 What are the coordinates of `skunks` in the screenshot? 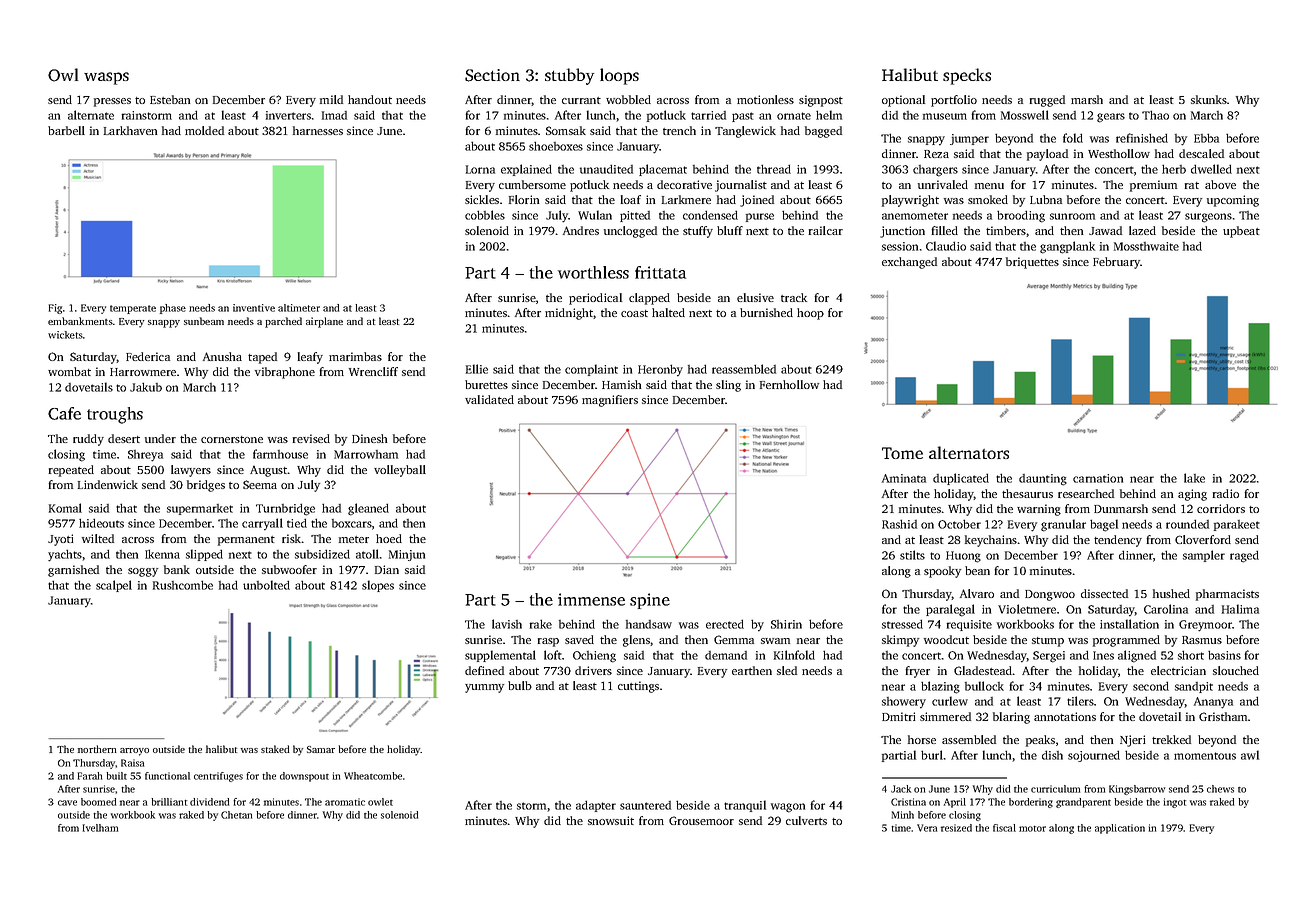 It's located at (1209, 99).
